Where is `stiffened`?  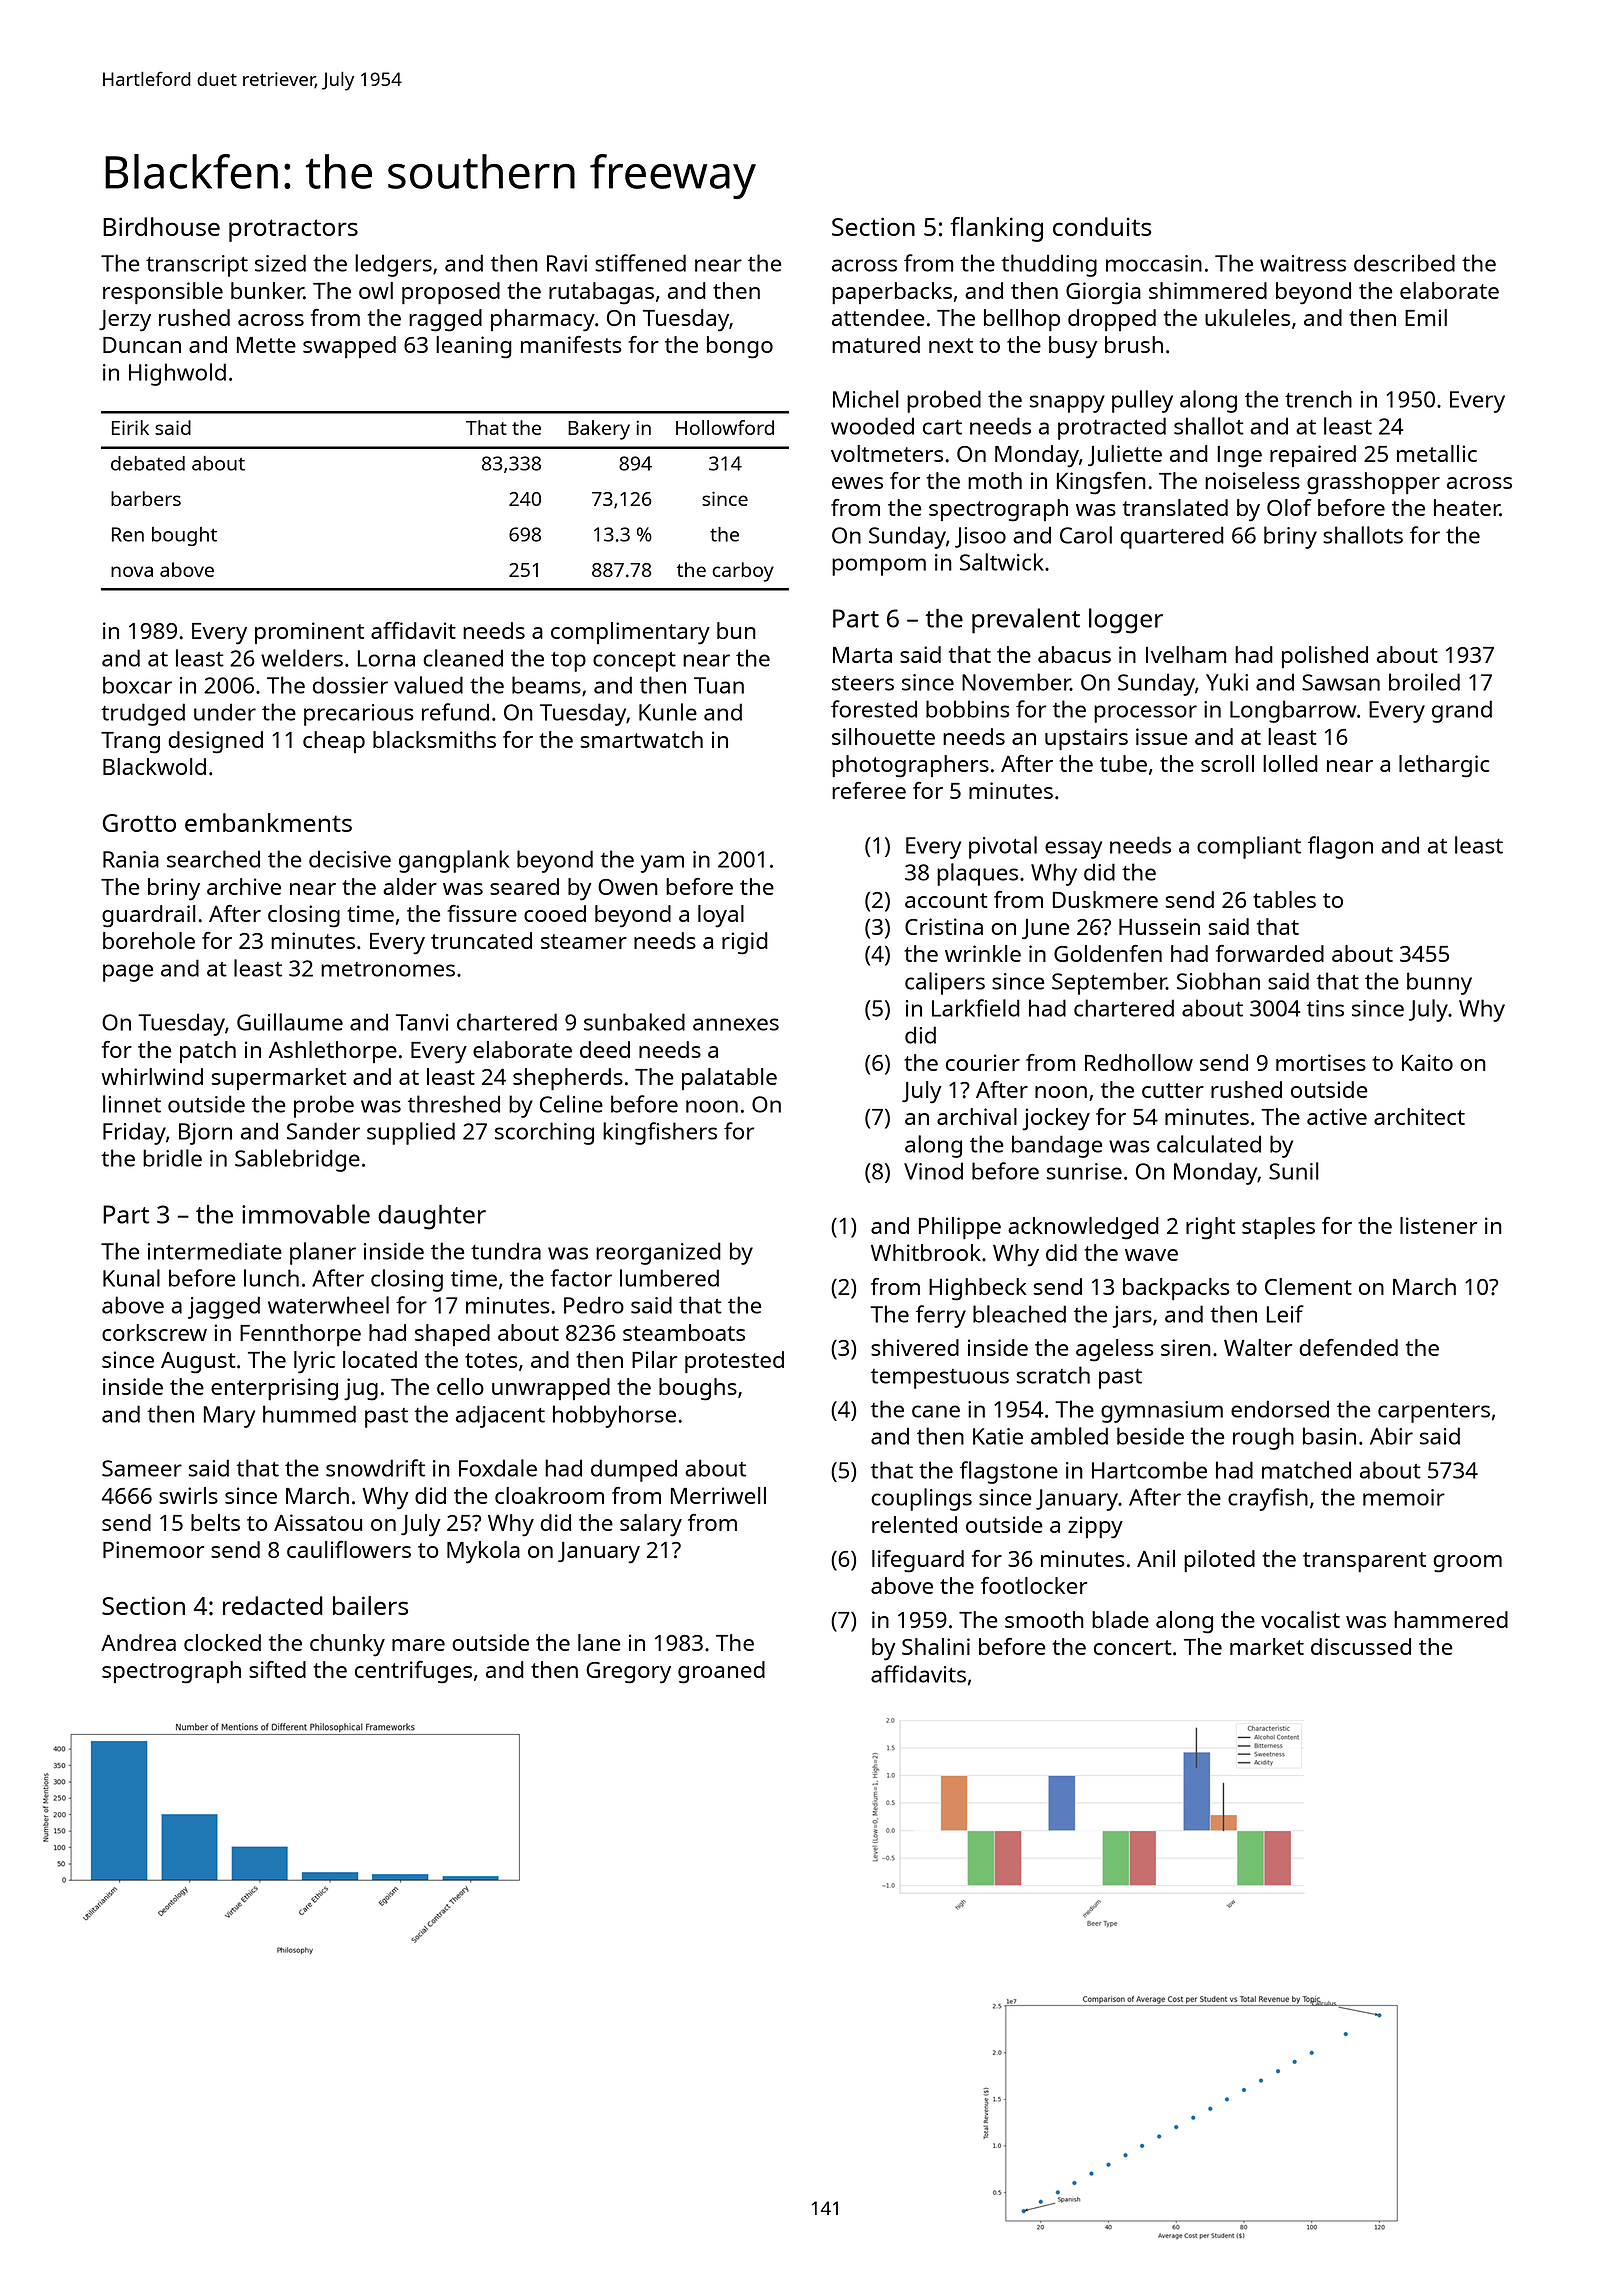 stiffened is located at coordinates (640, 263).
